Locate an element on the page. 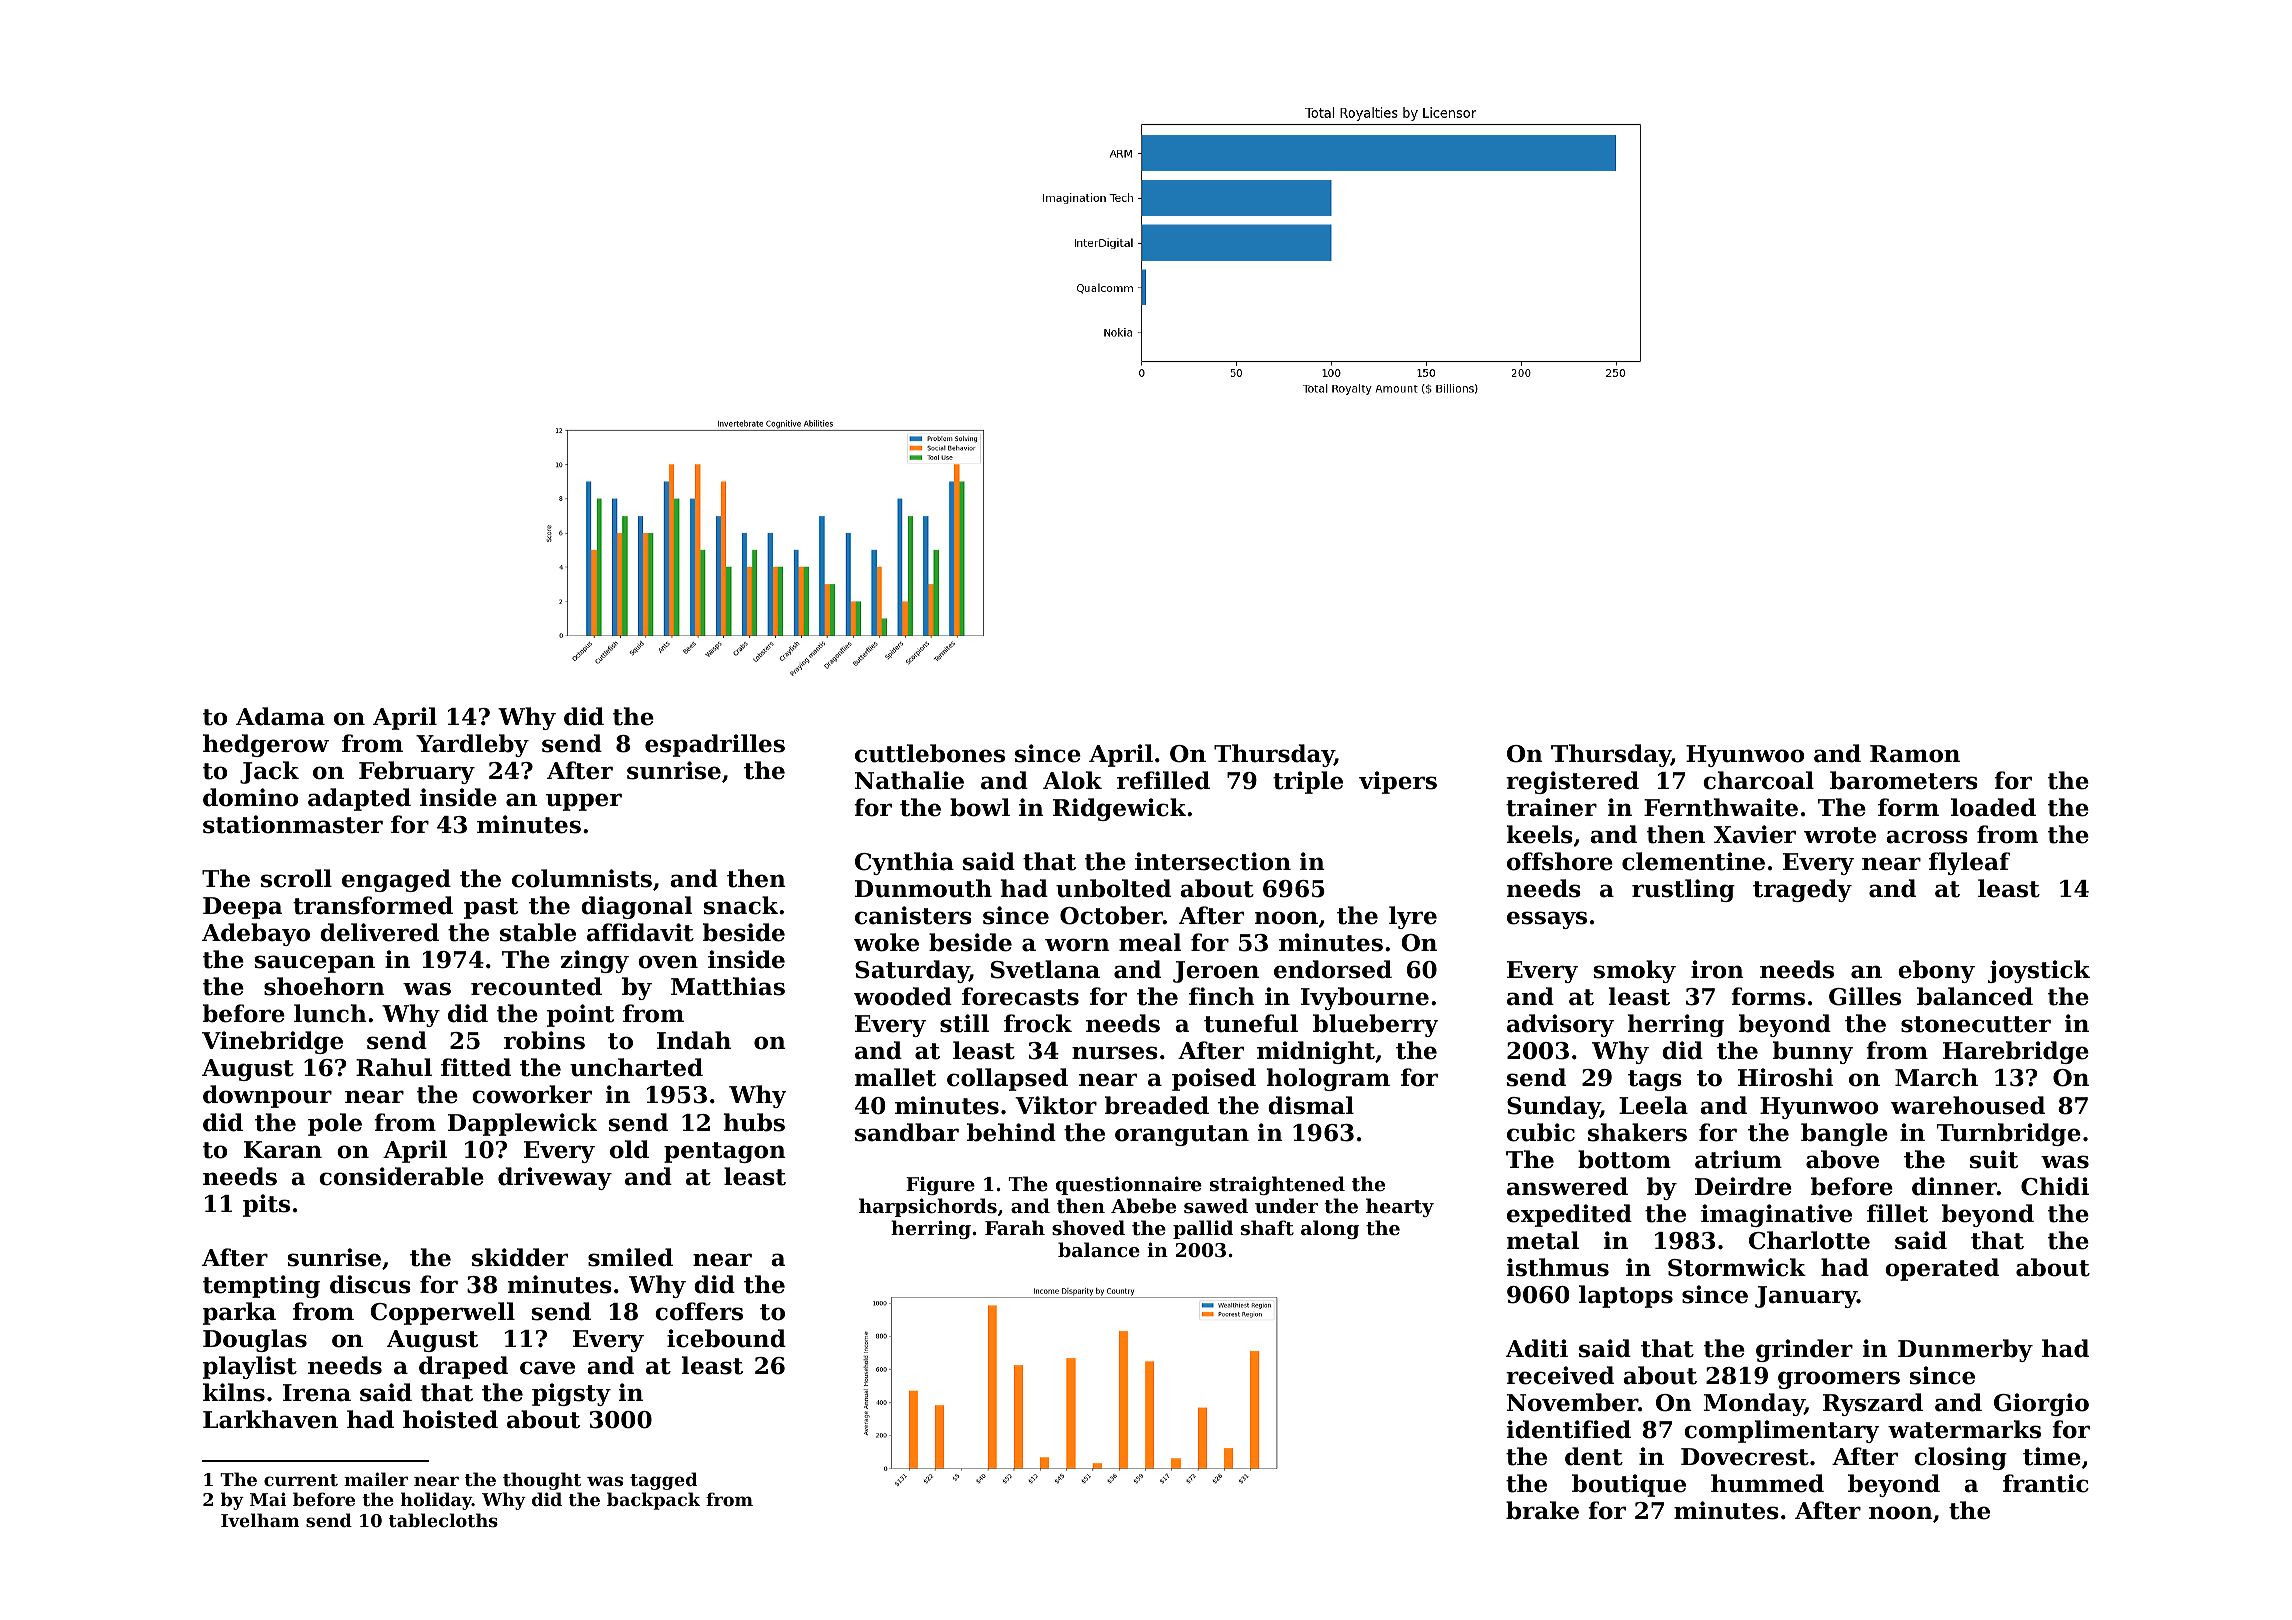 The image size is (2292, 1620). hummed is located at coordinates (1767, 1483).
